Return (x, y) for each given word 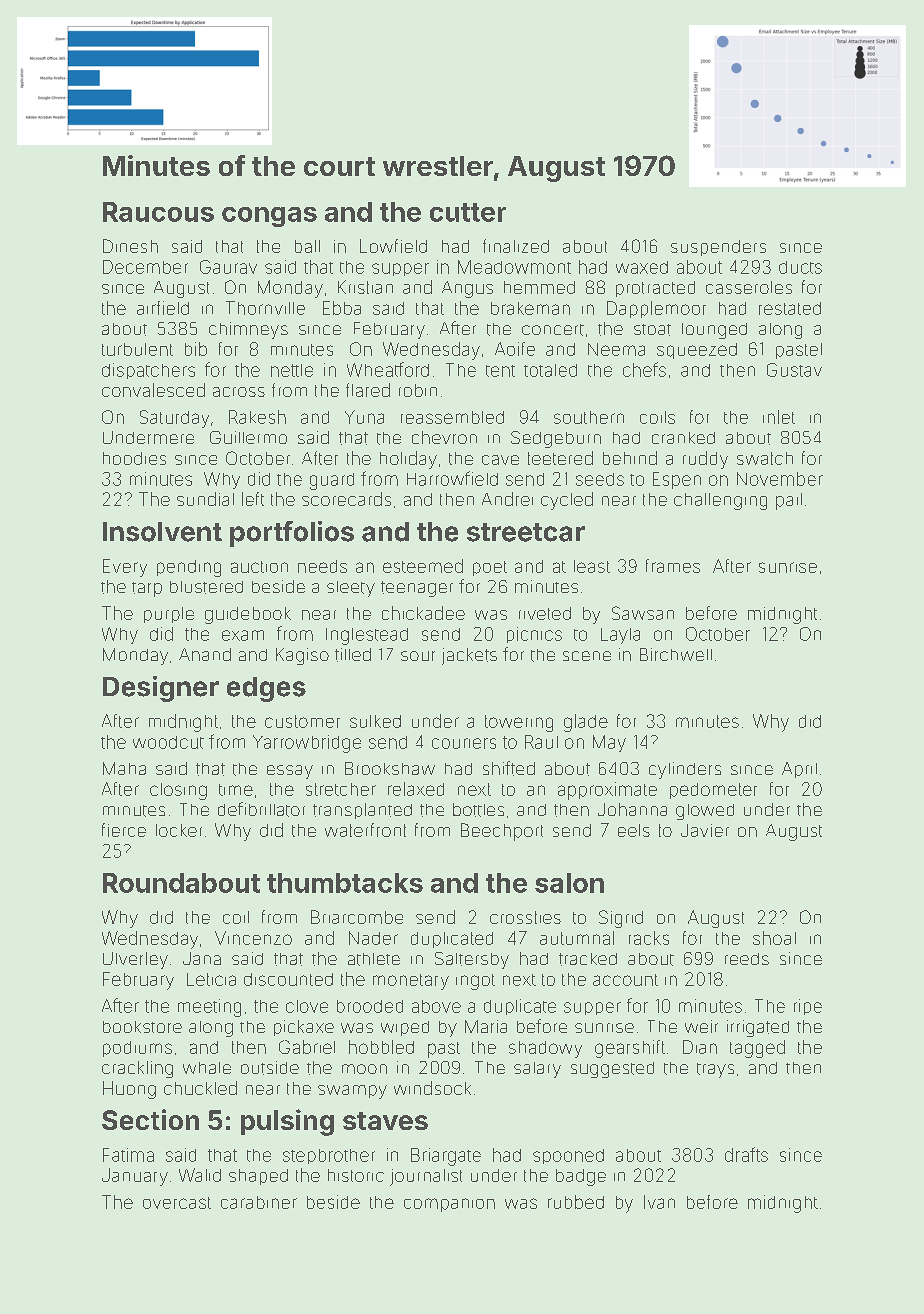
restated (790, 308)
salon (569, 883)
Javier (705, 830)
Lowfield (393, 246)
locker (179, 830)
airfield (163, 308)
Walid (200, 1175)
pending (189, 568)
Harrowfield (452, 478)
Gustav (794, 370)
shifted (509, 768)
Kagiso (302, 656)
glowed (705, 812)
